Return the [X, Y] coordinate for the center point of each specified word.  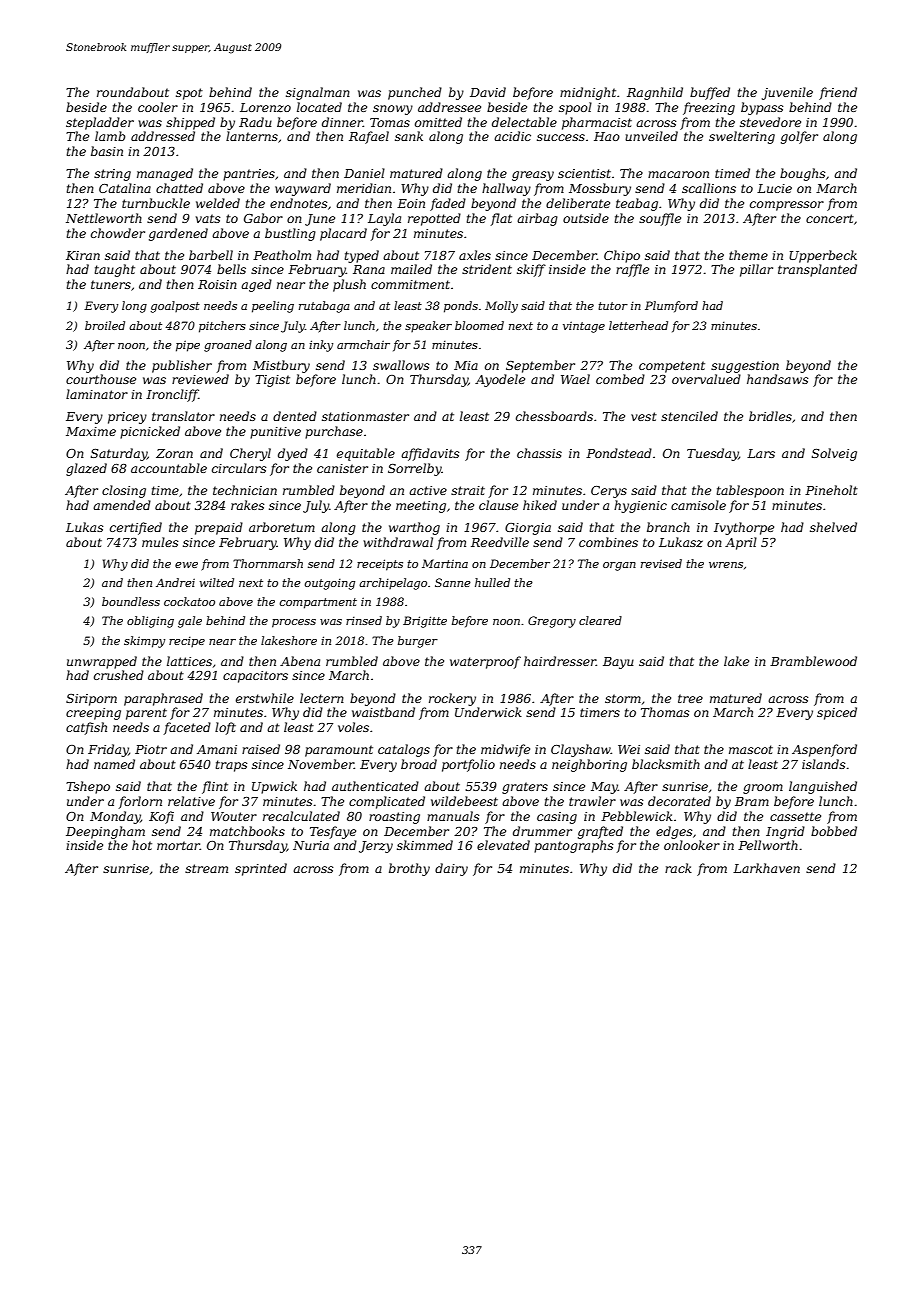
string [112, 175]
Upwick [274, 787]
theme [748, 255]
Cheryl [250, 454]
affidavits [430, 454]
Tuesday [713, 454]
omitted [438, 122]
